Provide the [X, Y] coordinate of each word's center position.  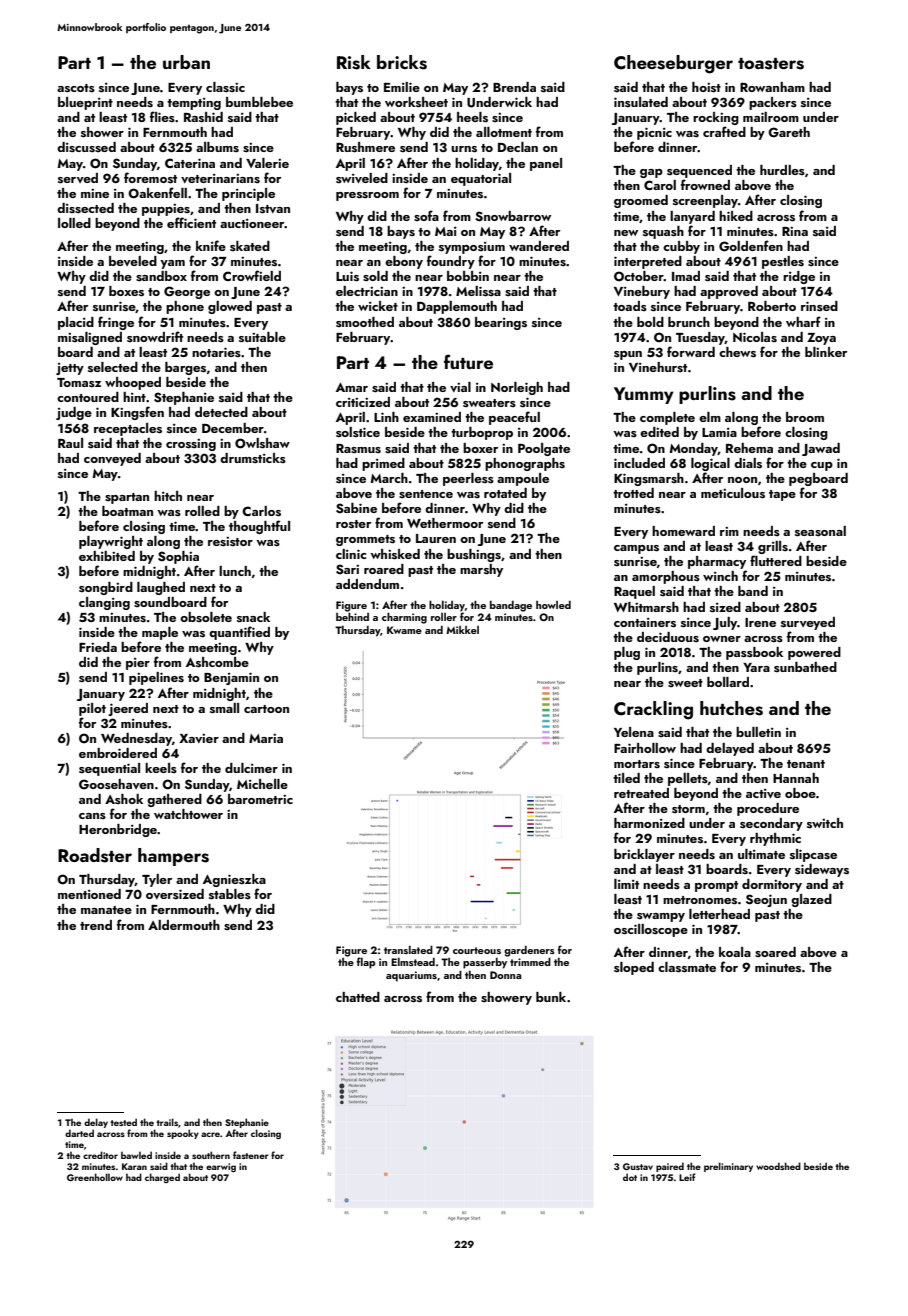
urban [186, 62]
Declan [518, 147]
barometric [260, 799]
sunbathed [805, 667]
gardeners [529, 951]
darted [79, 1133]
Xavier [199, 738]
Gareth [789, 132]
